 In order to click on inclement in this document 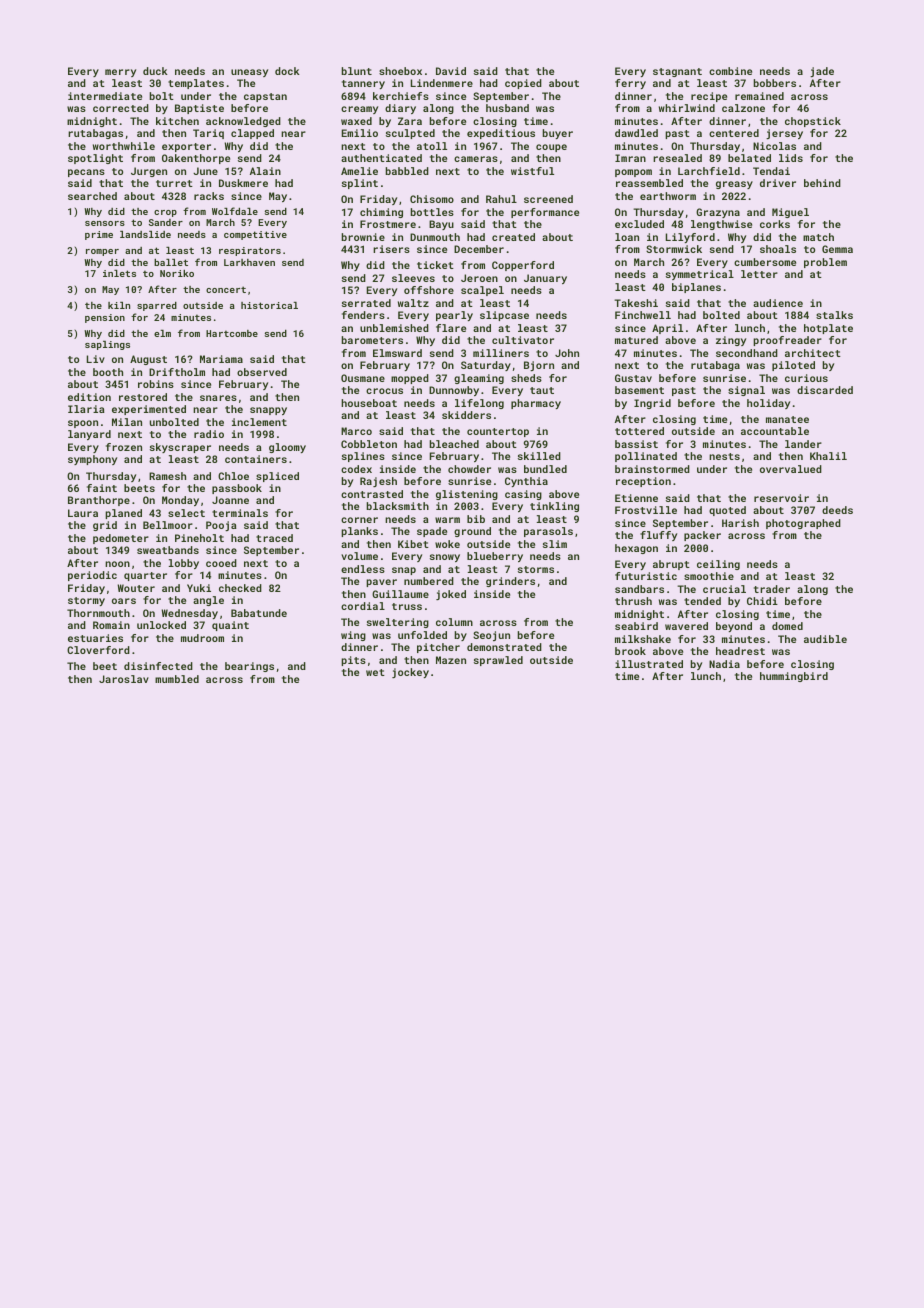, I will do `click(259, 422)`.
